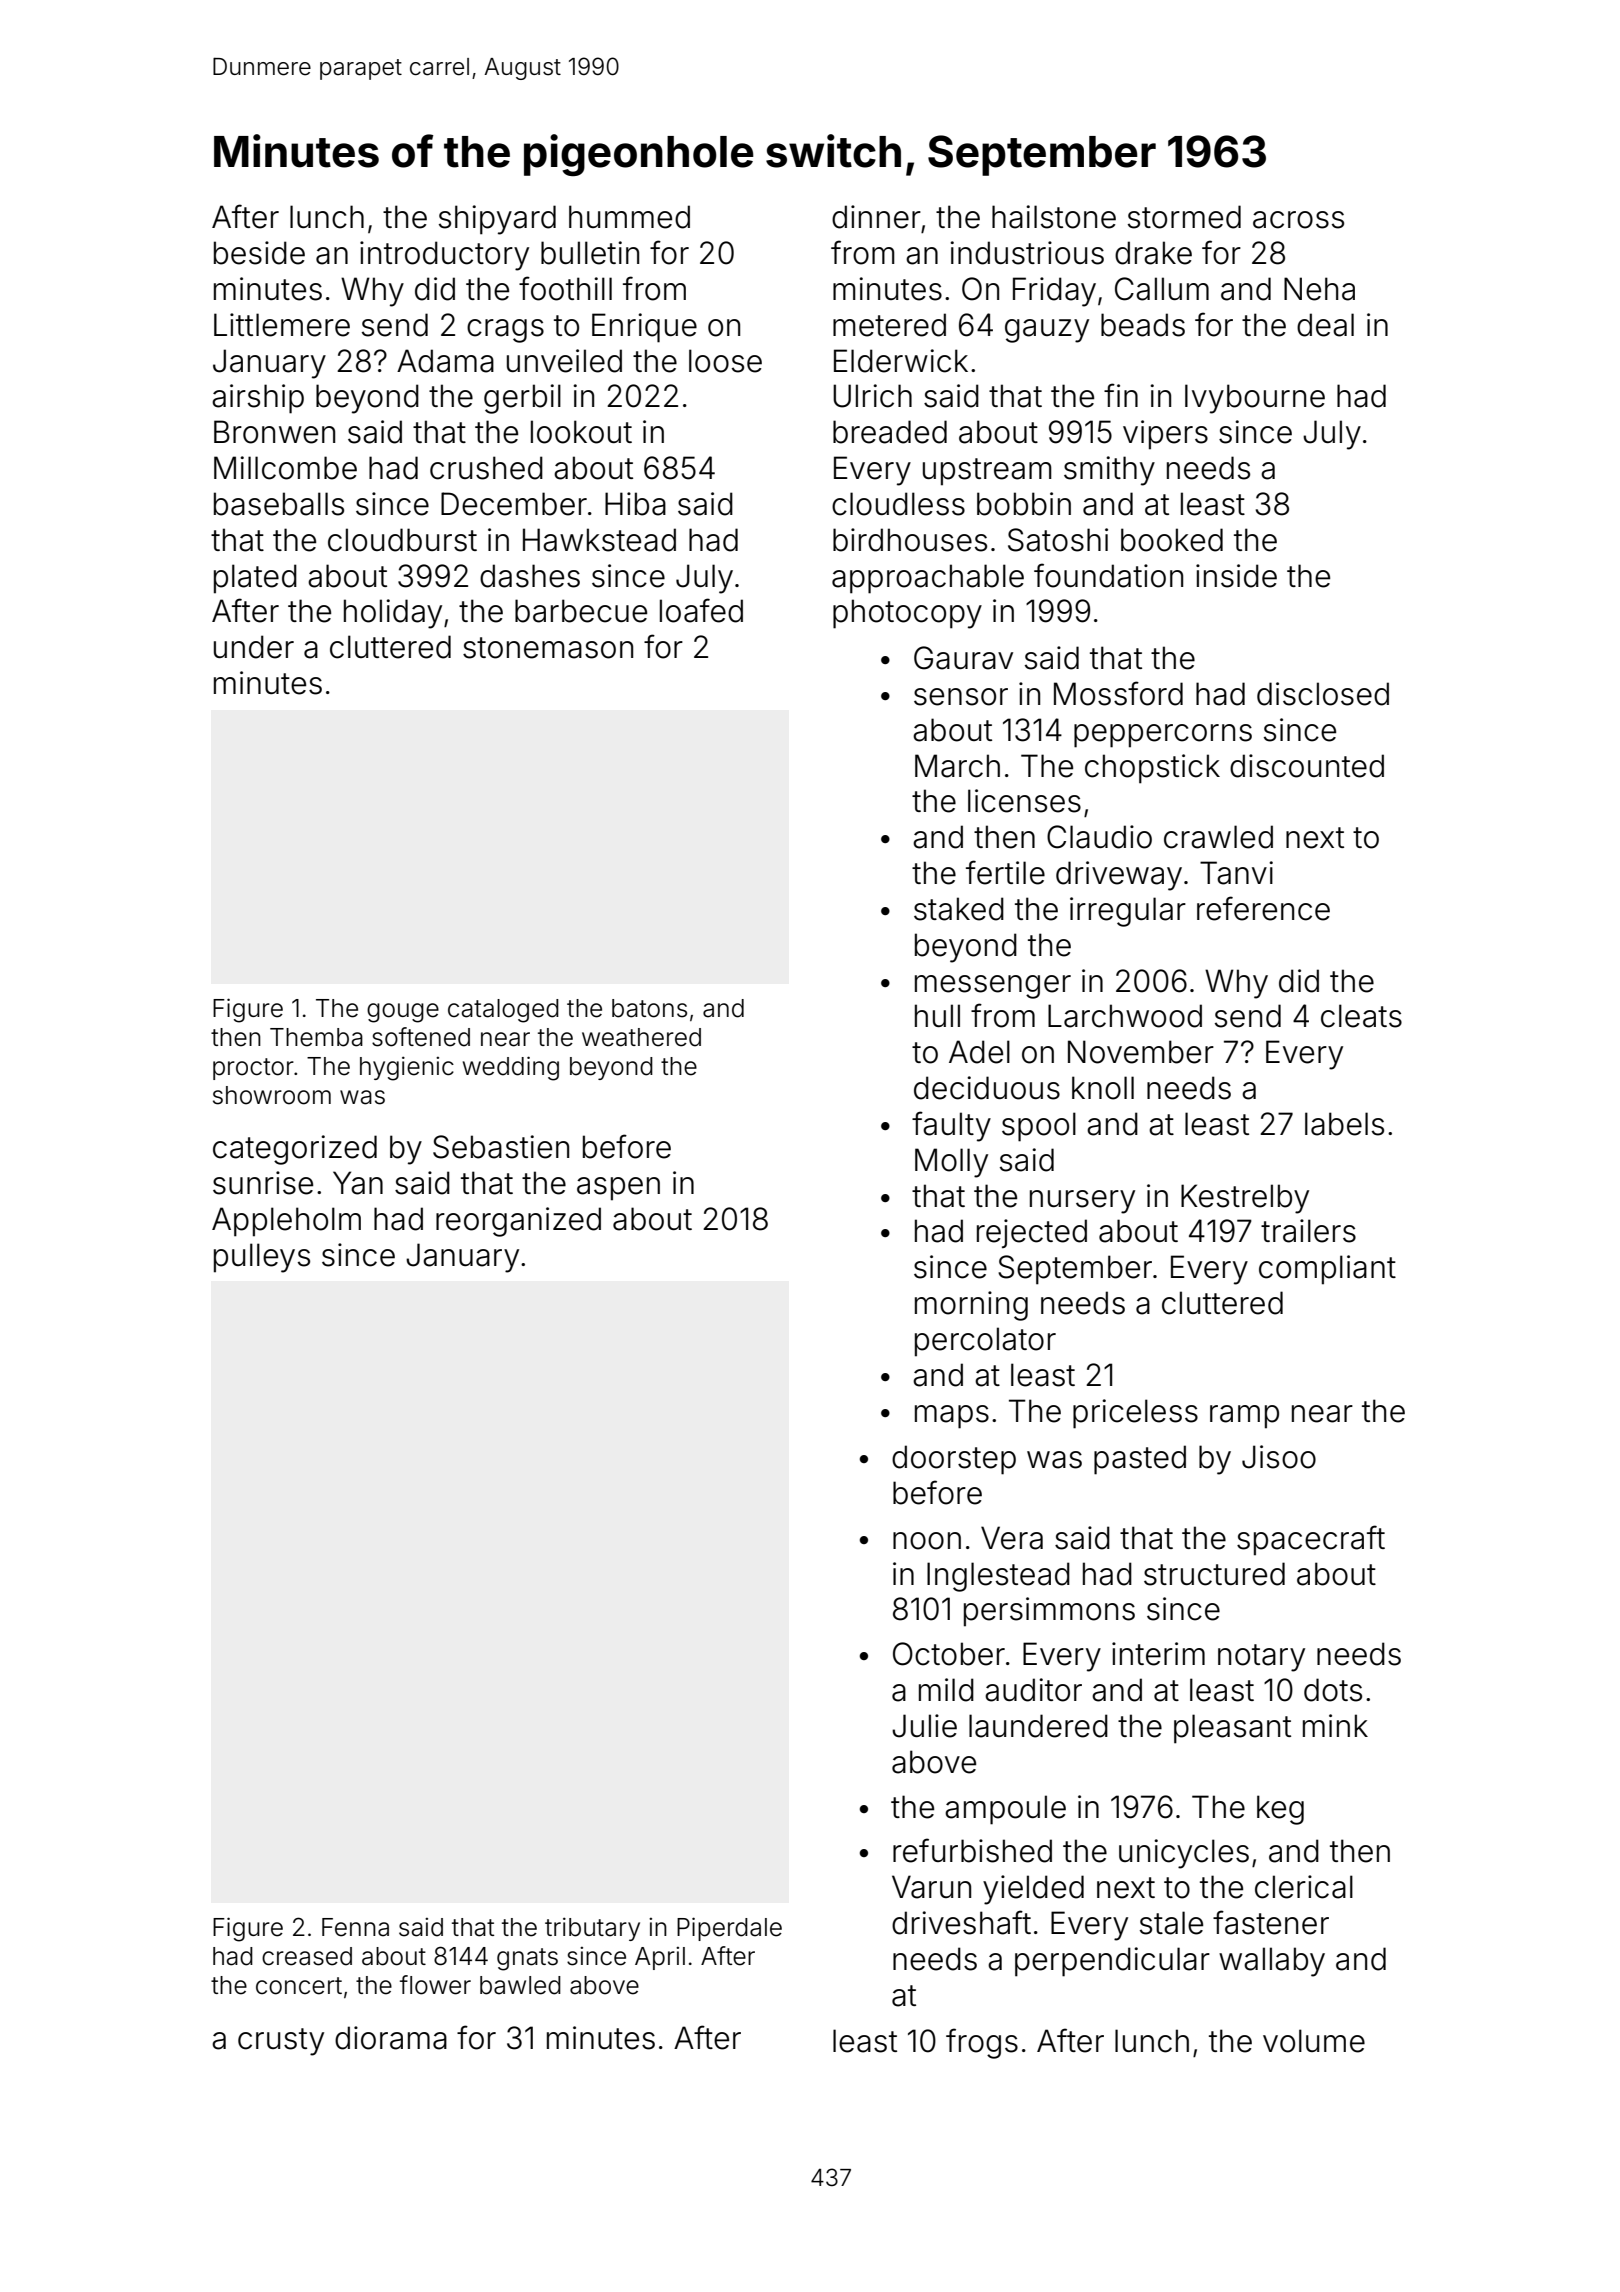  What do you see at coordinates (520, 1985) in the page?
I see `bawled` at bounding box center [520, 1985].
